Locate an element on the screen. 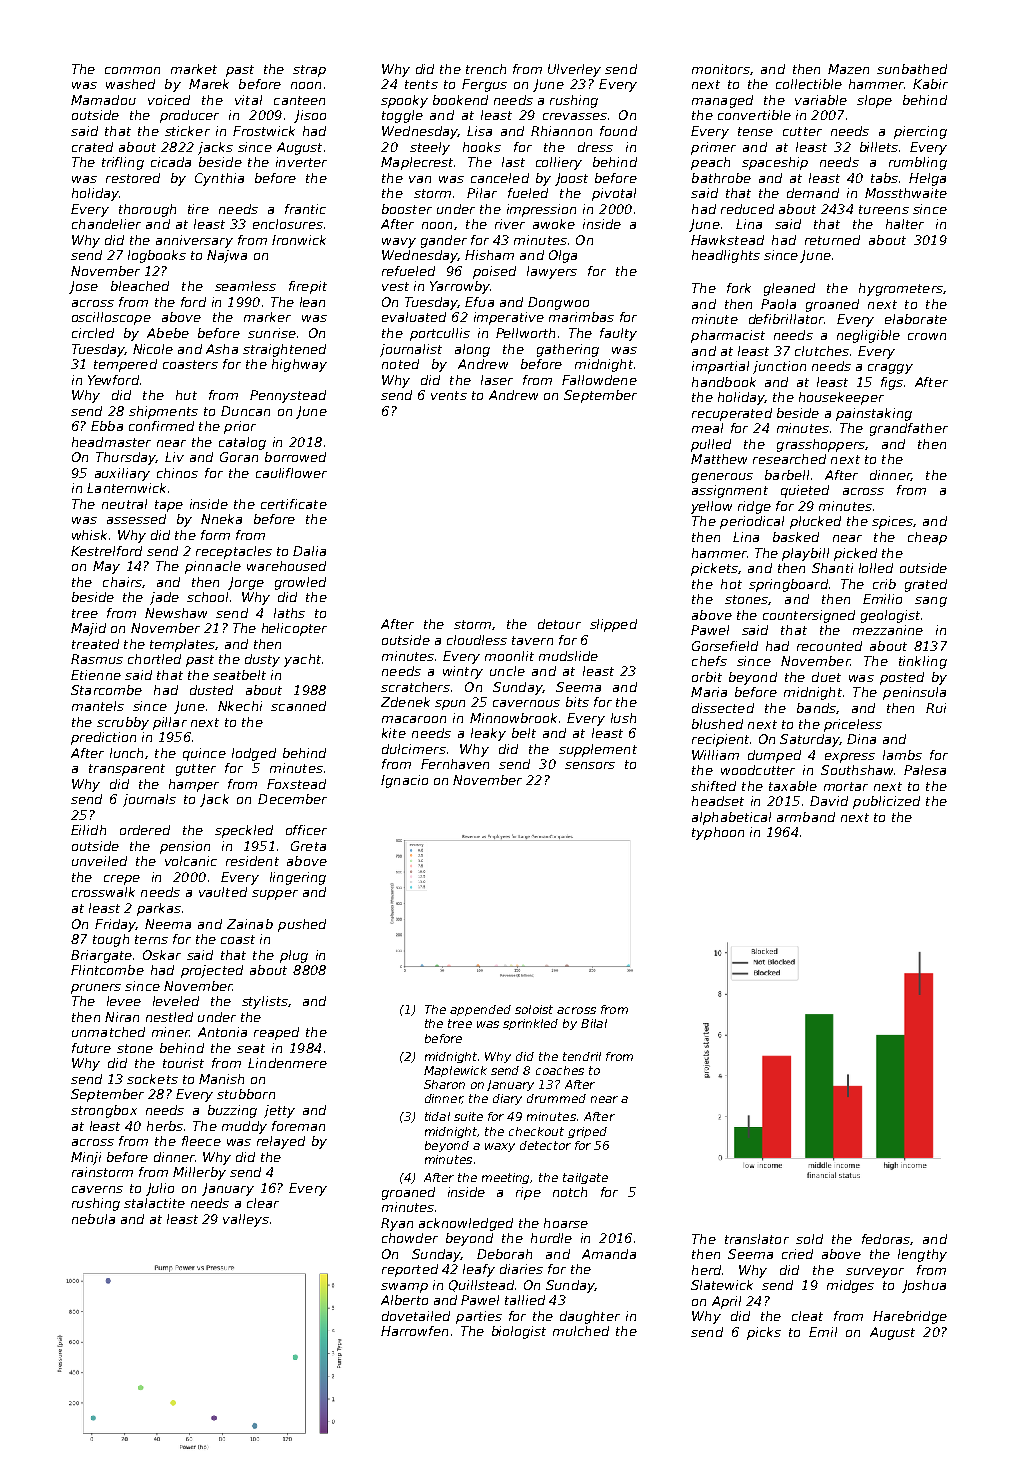  Lindenmere is located at coordinates (287, 1063).
